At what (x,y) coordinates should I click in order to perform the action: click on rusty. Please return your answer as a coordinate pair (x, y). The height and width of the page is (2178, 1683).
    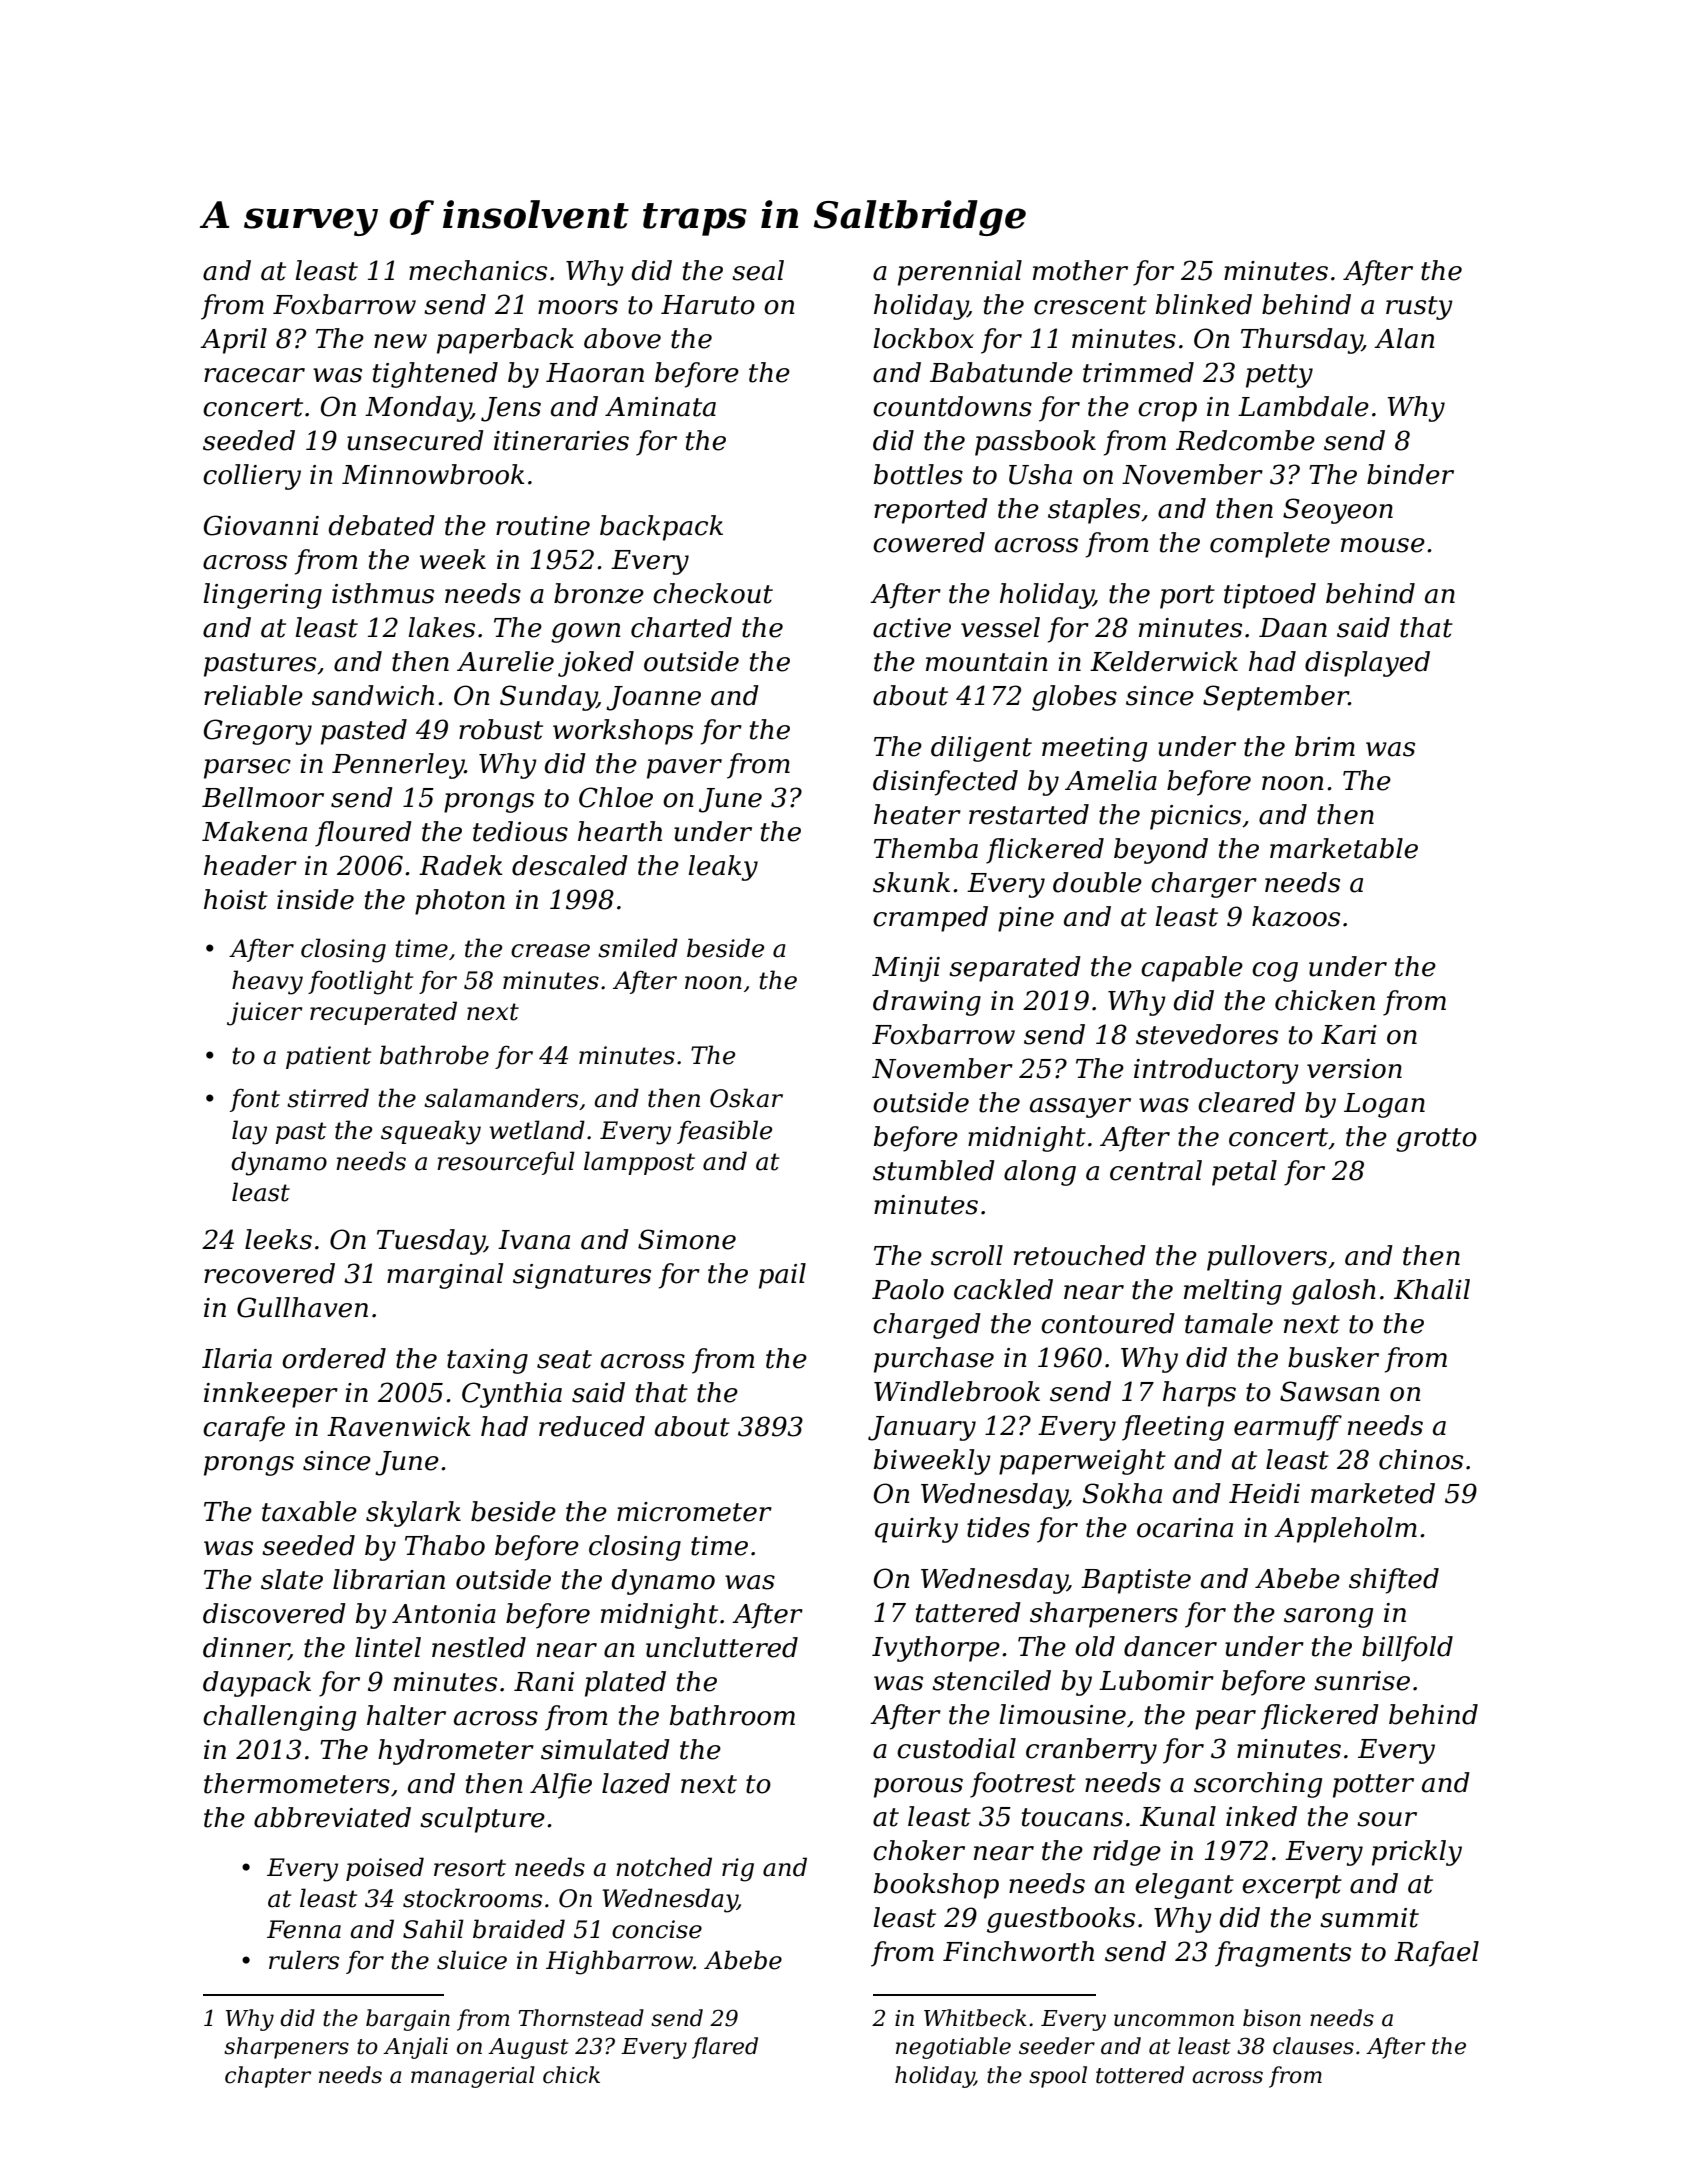
    Looking at the image, I should click on (1419, 308).
